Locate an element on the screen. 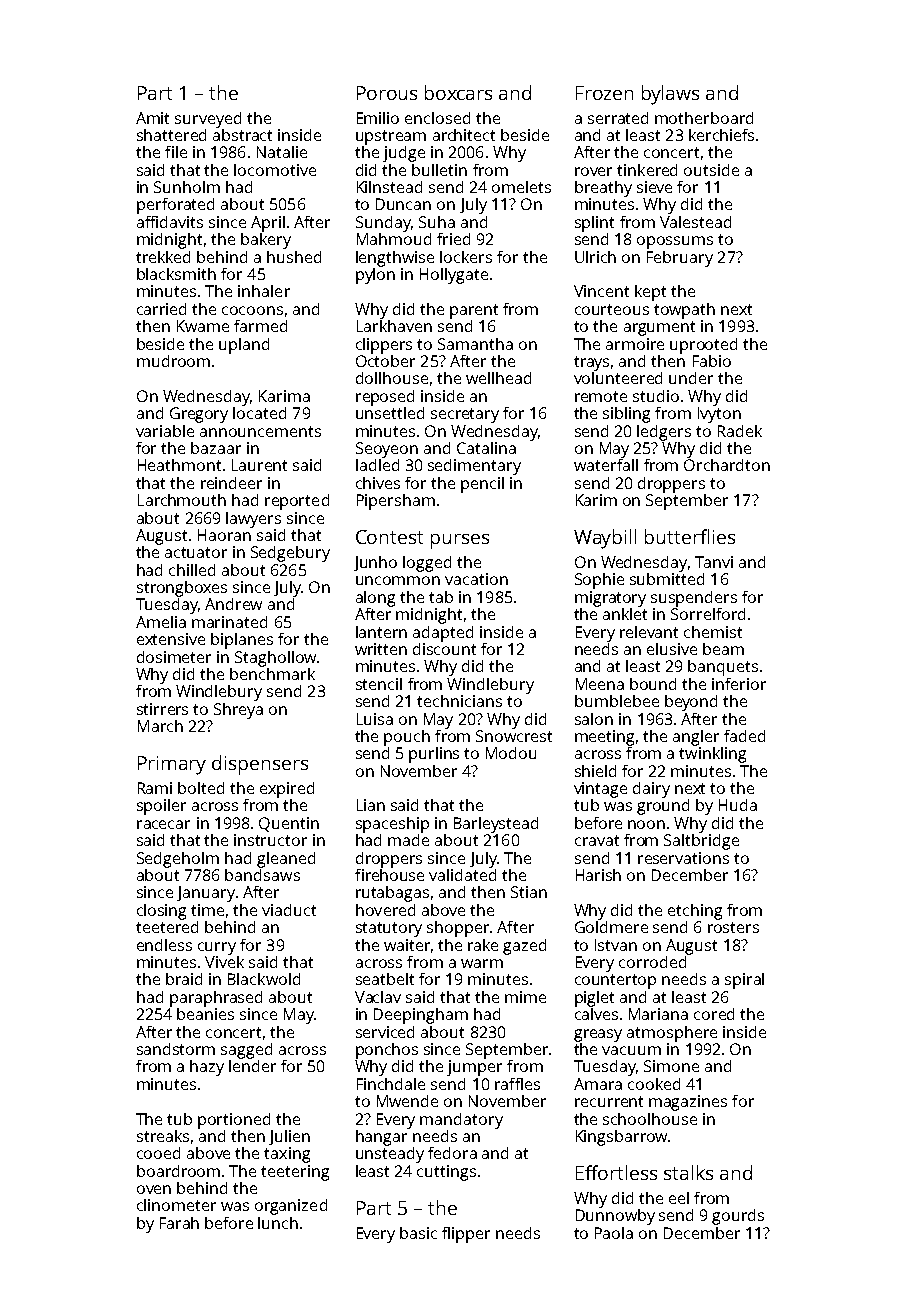 This screenshot has height=1316, width=908. Barleystead is located at coordinates (496, 825).
